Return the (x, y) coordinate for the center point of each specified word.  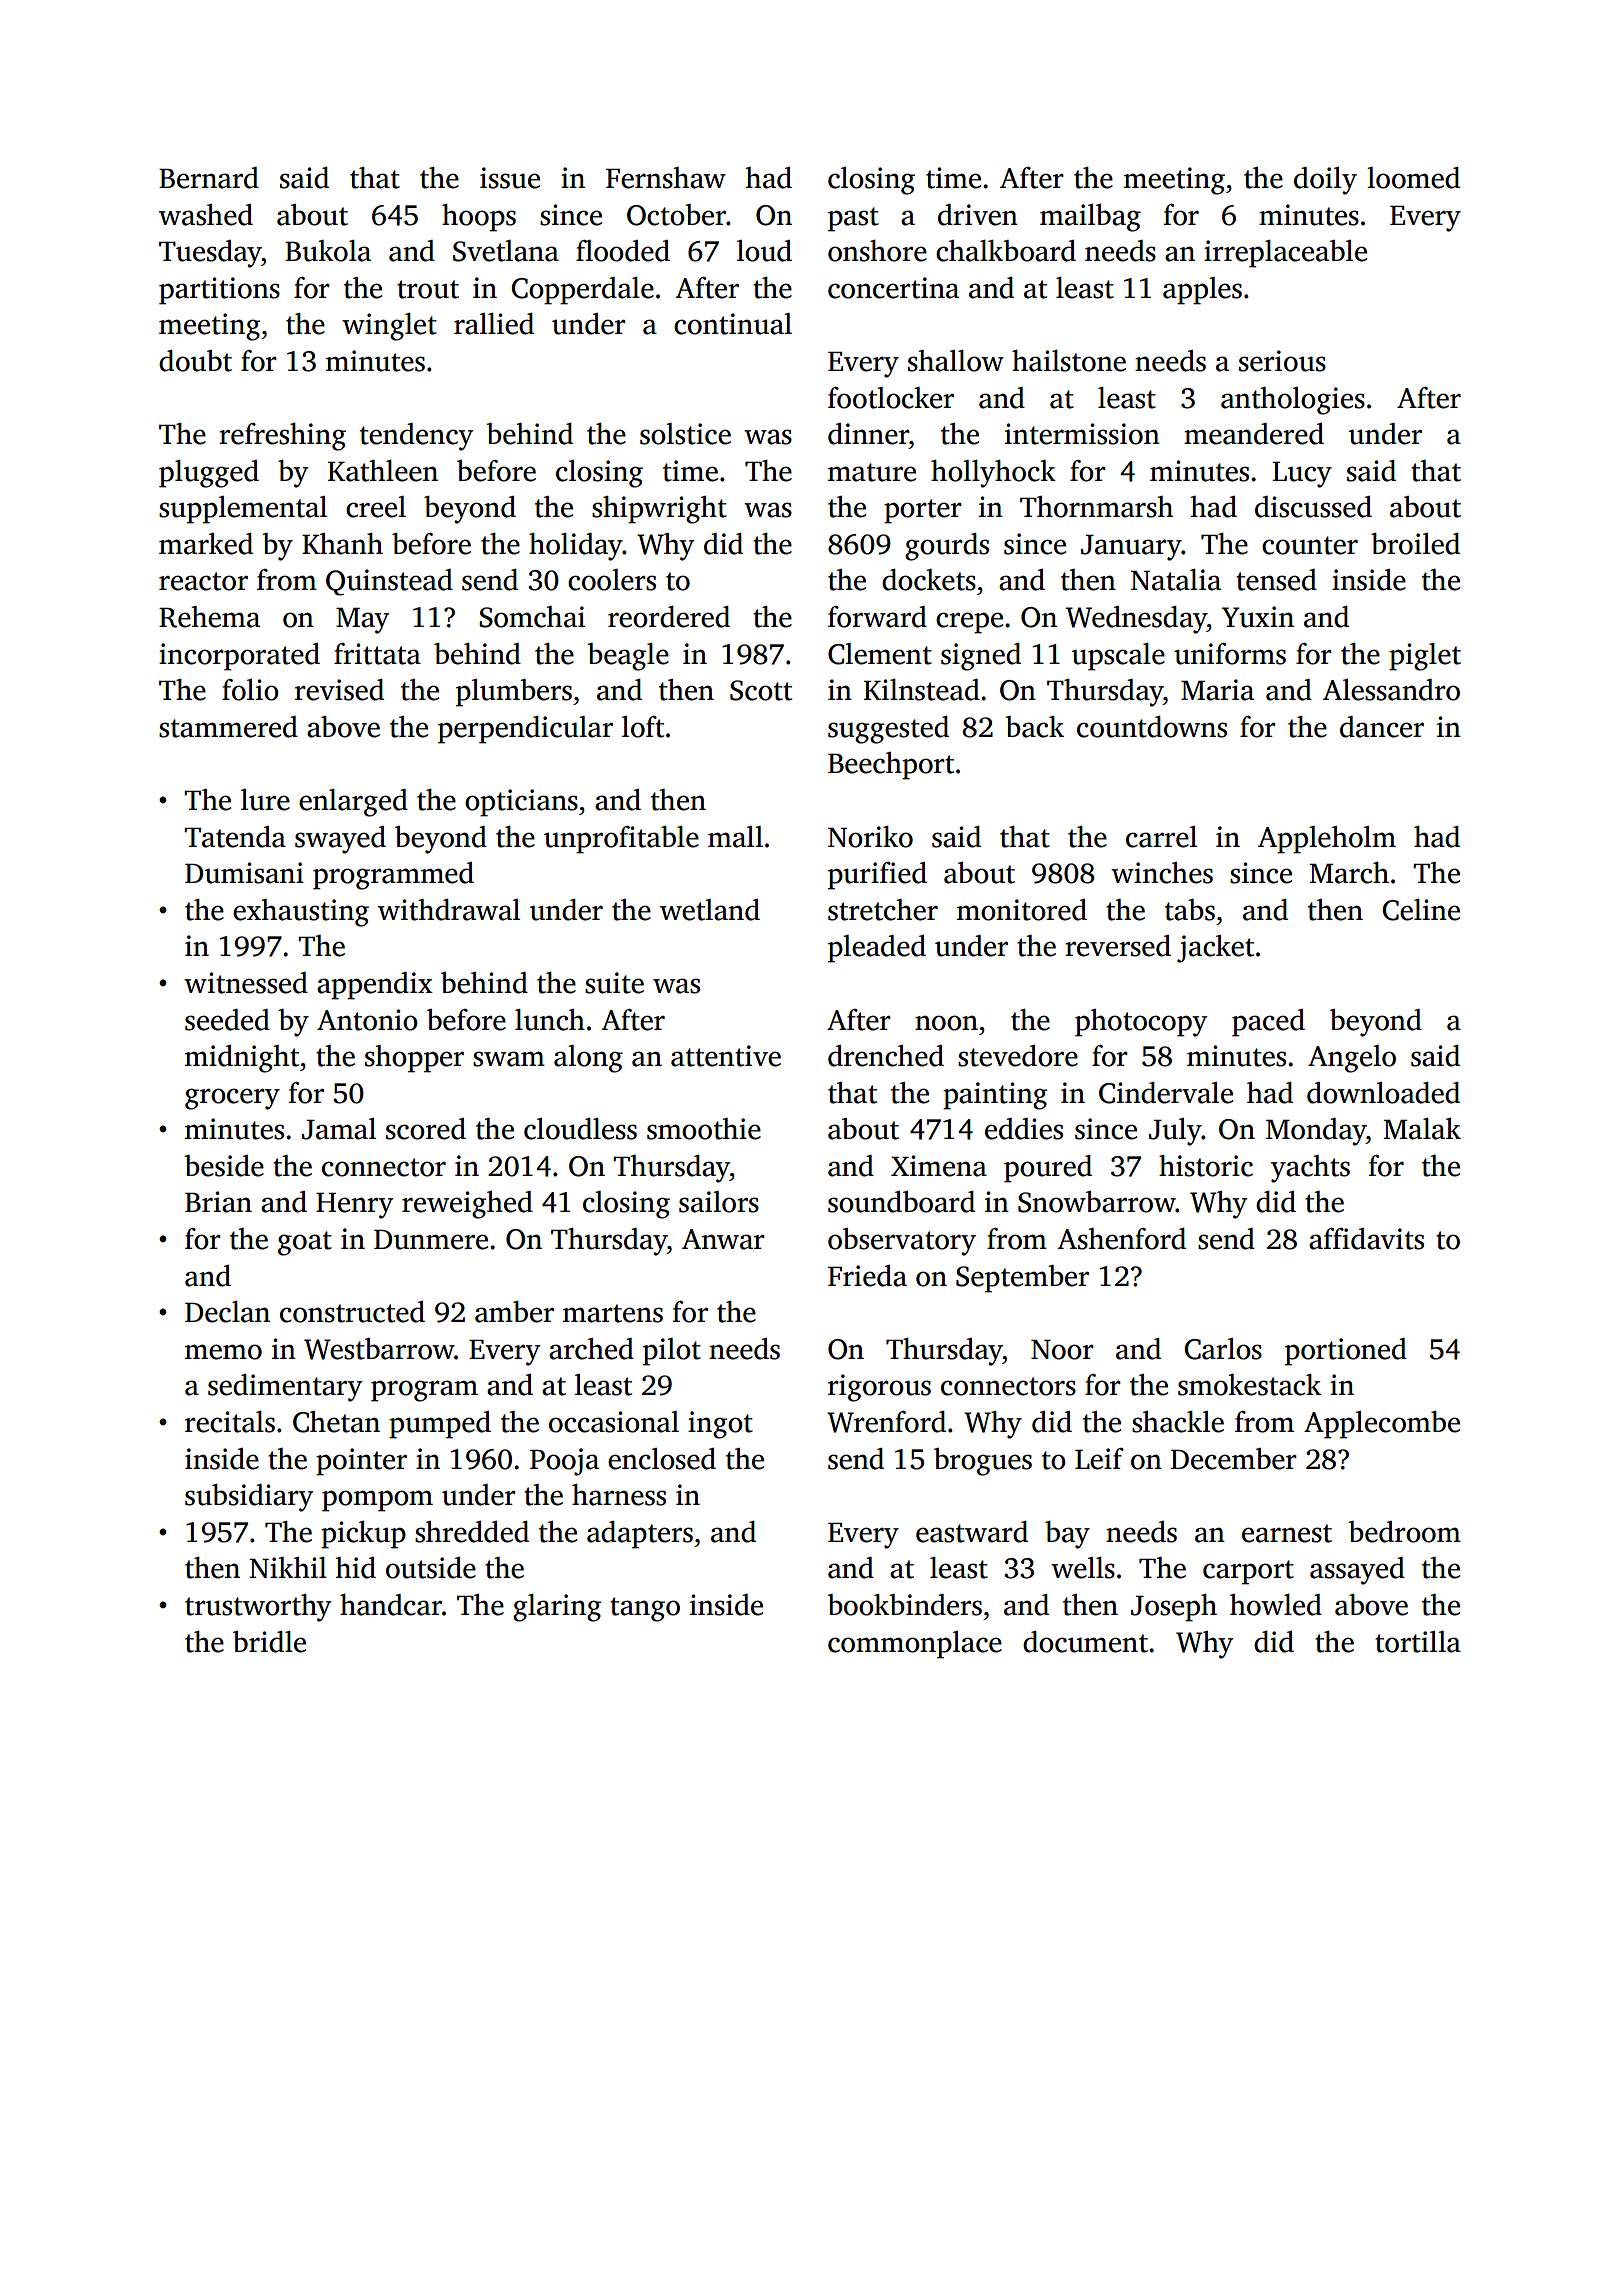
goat (305, 1243)
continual (733, 324)
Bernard (209, 178)
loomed (1413, 178)
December (1234, 1459)
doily (1325, 181)
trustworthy (258, 1608)
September (1022, 1279)
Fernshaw (666, 178)
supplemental (243, 510)
